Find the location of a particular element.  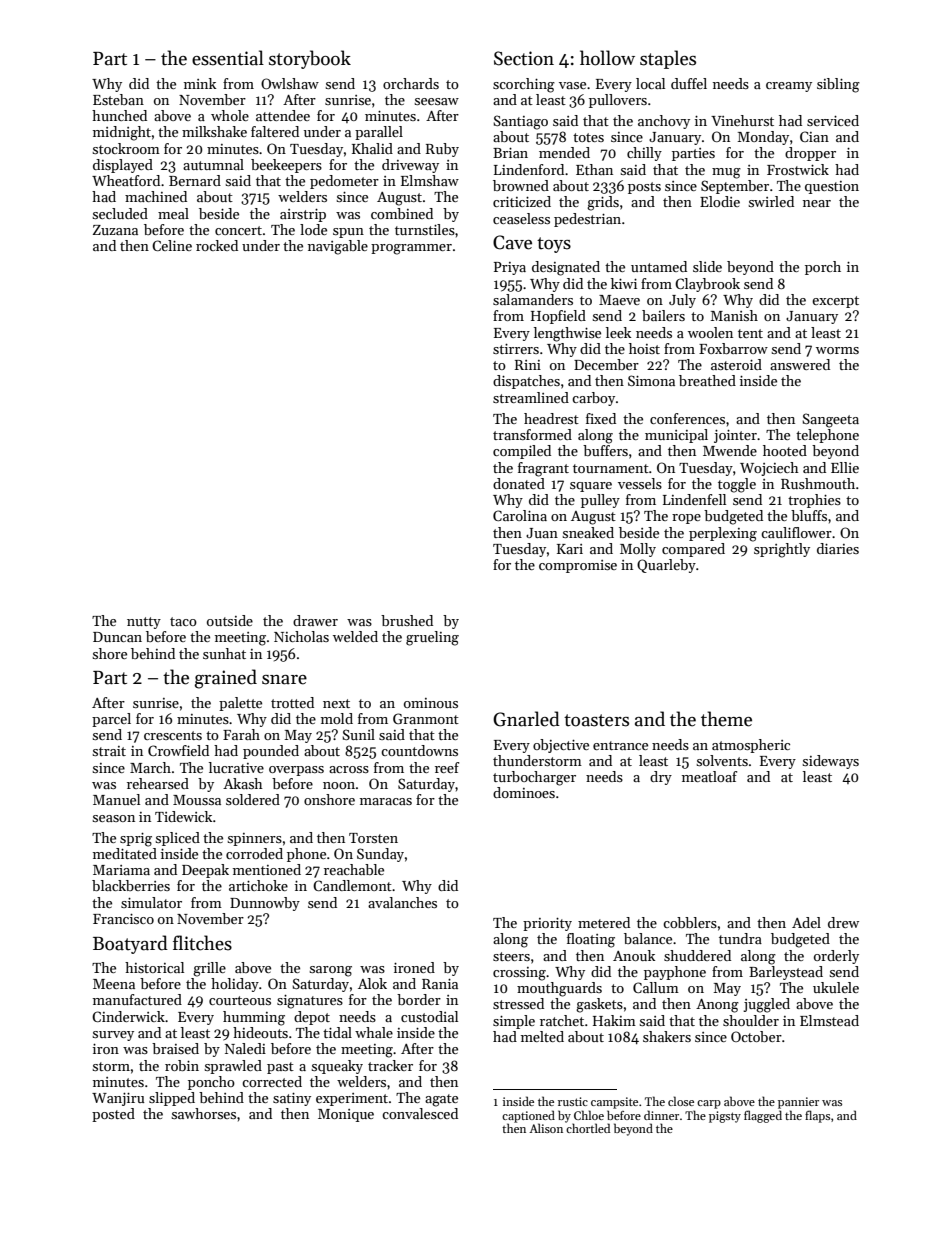

outside is located at coordinates (230, 620).
